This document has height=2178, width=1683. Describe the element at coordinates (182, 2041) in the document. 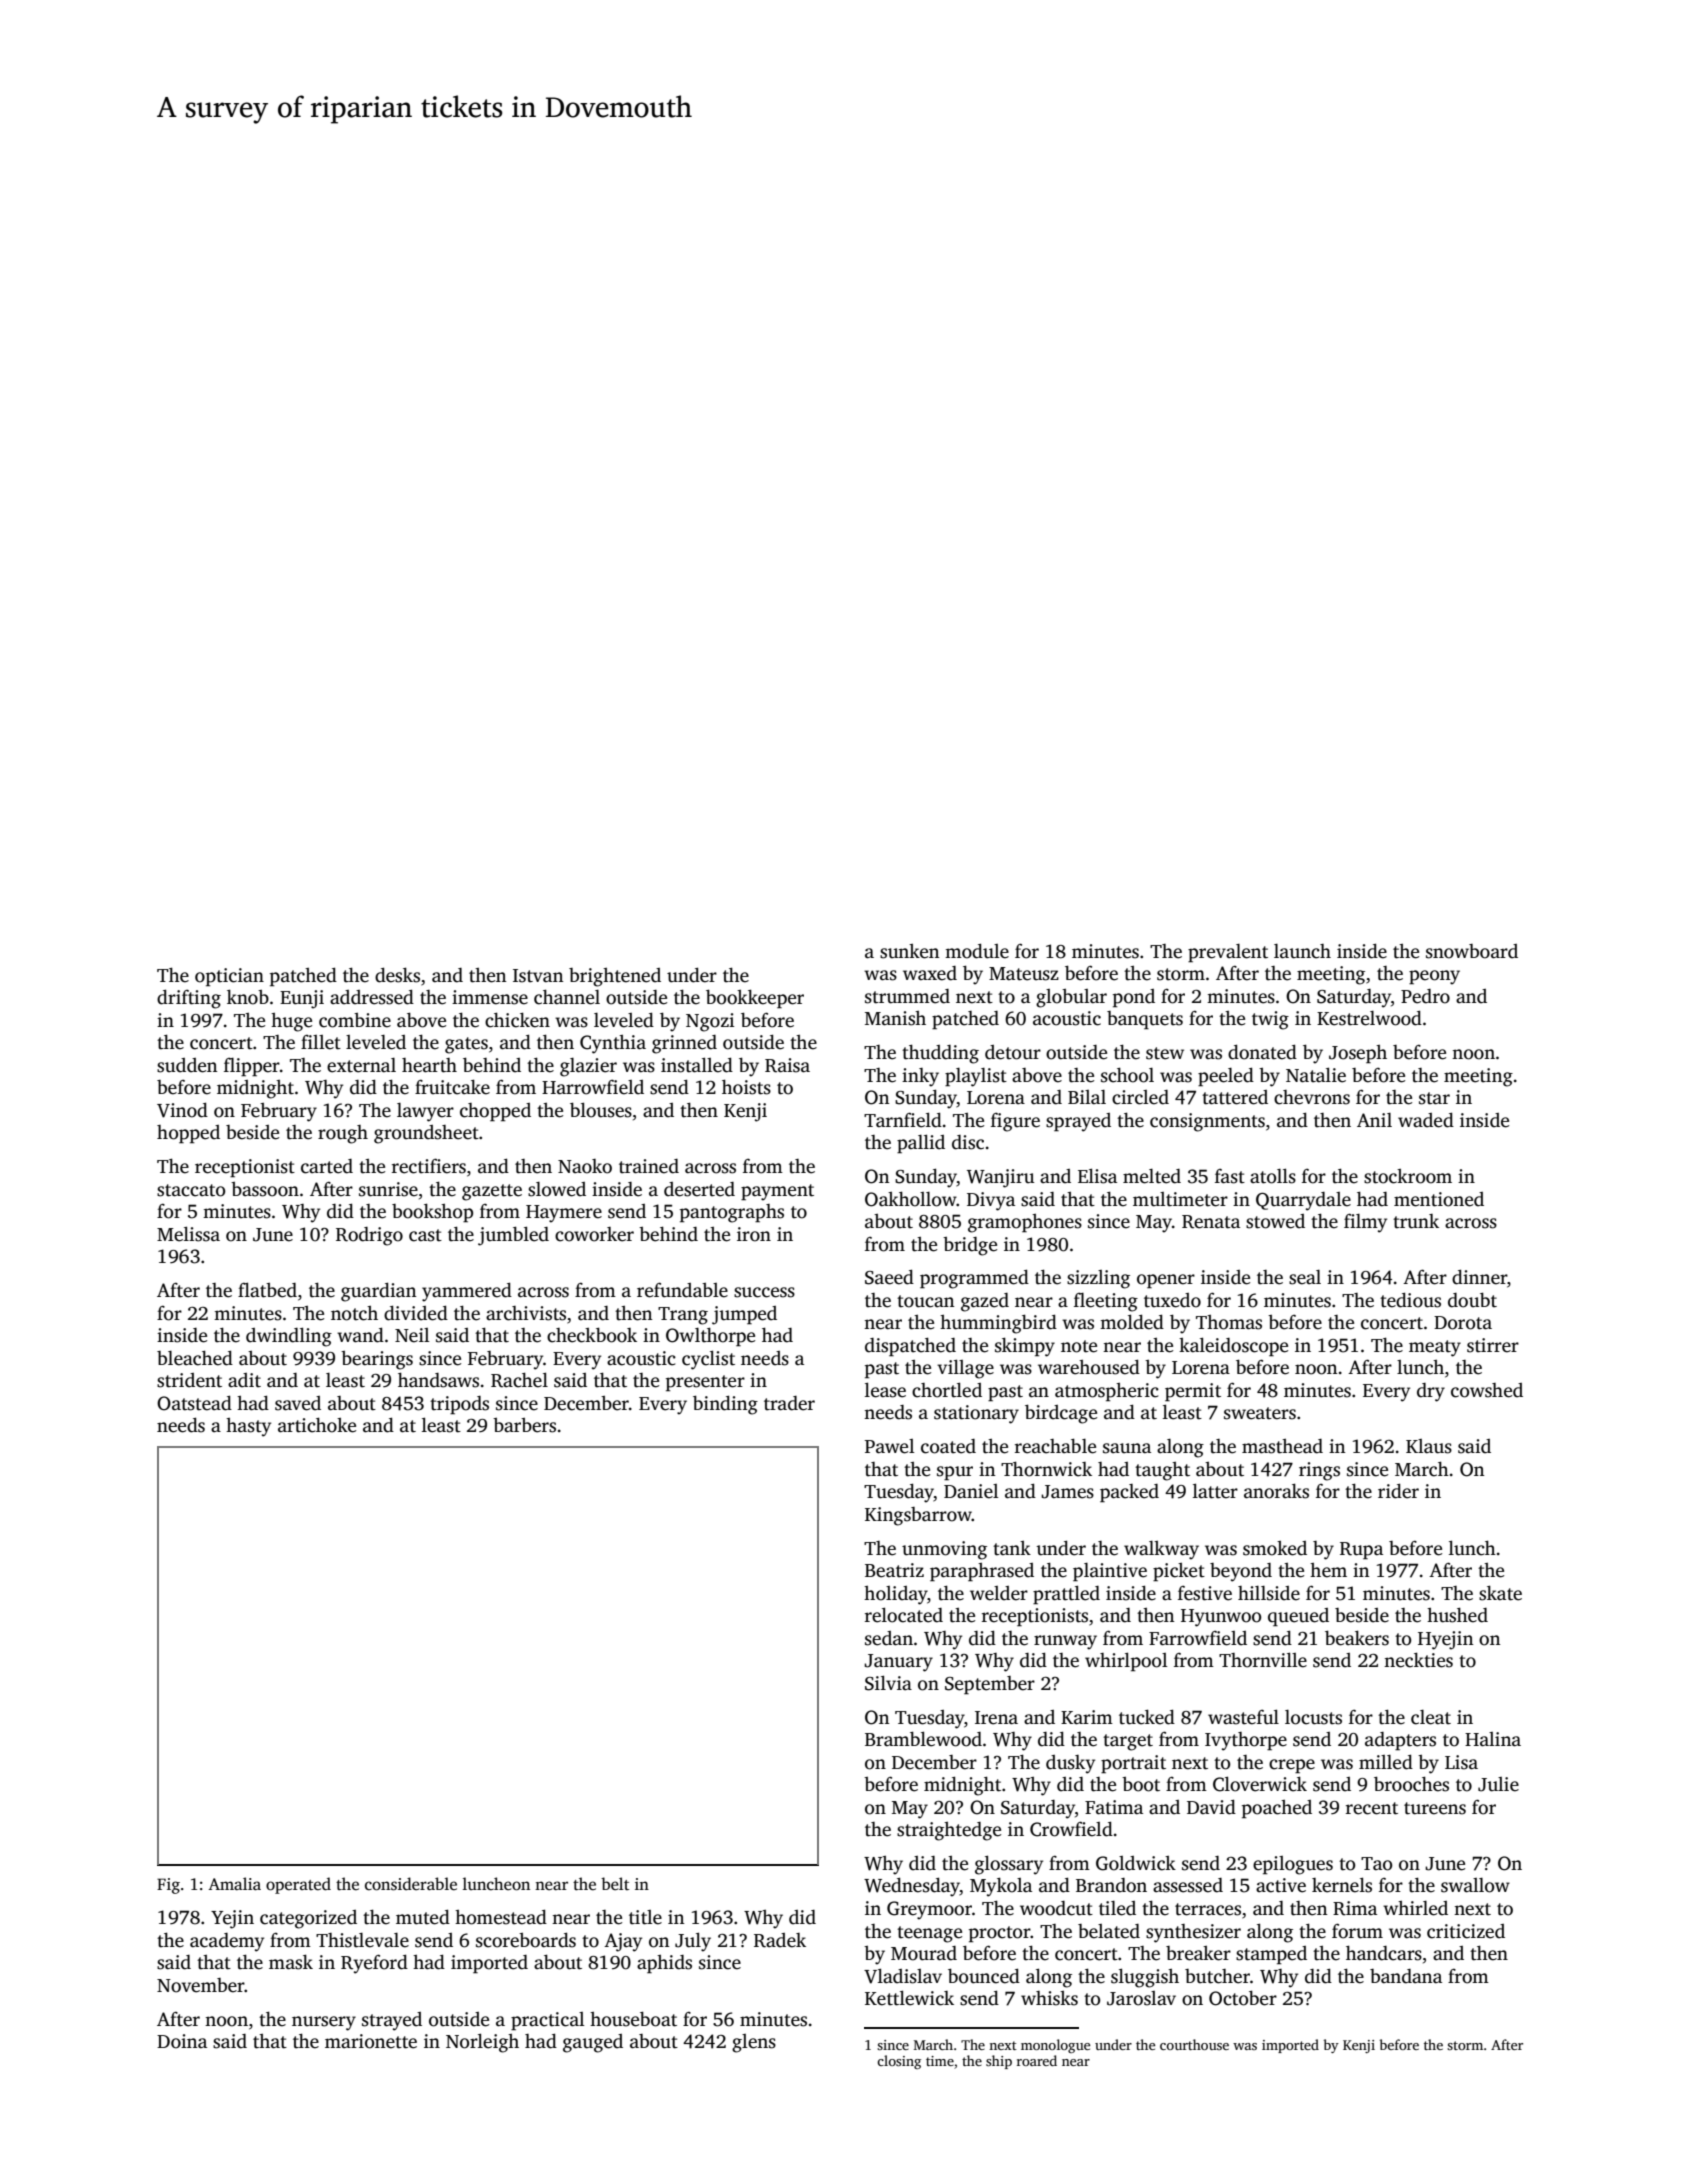

I see `Doina` at that location.
